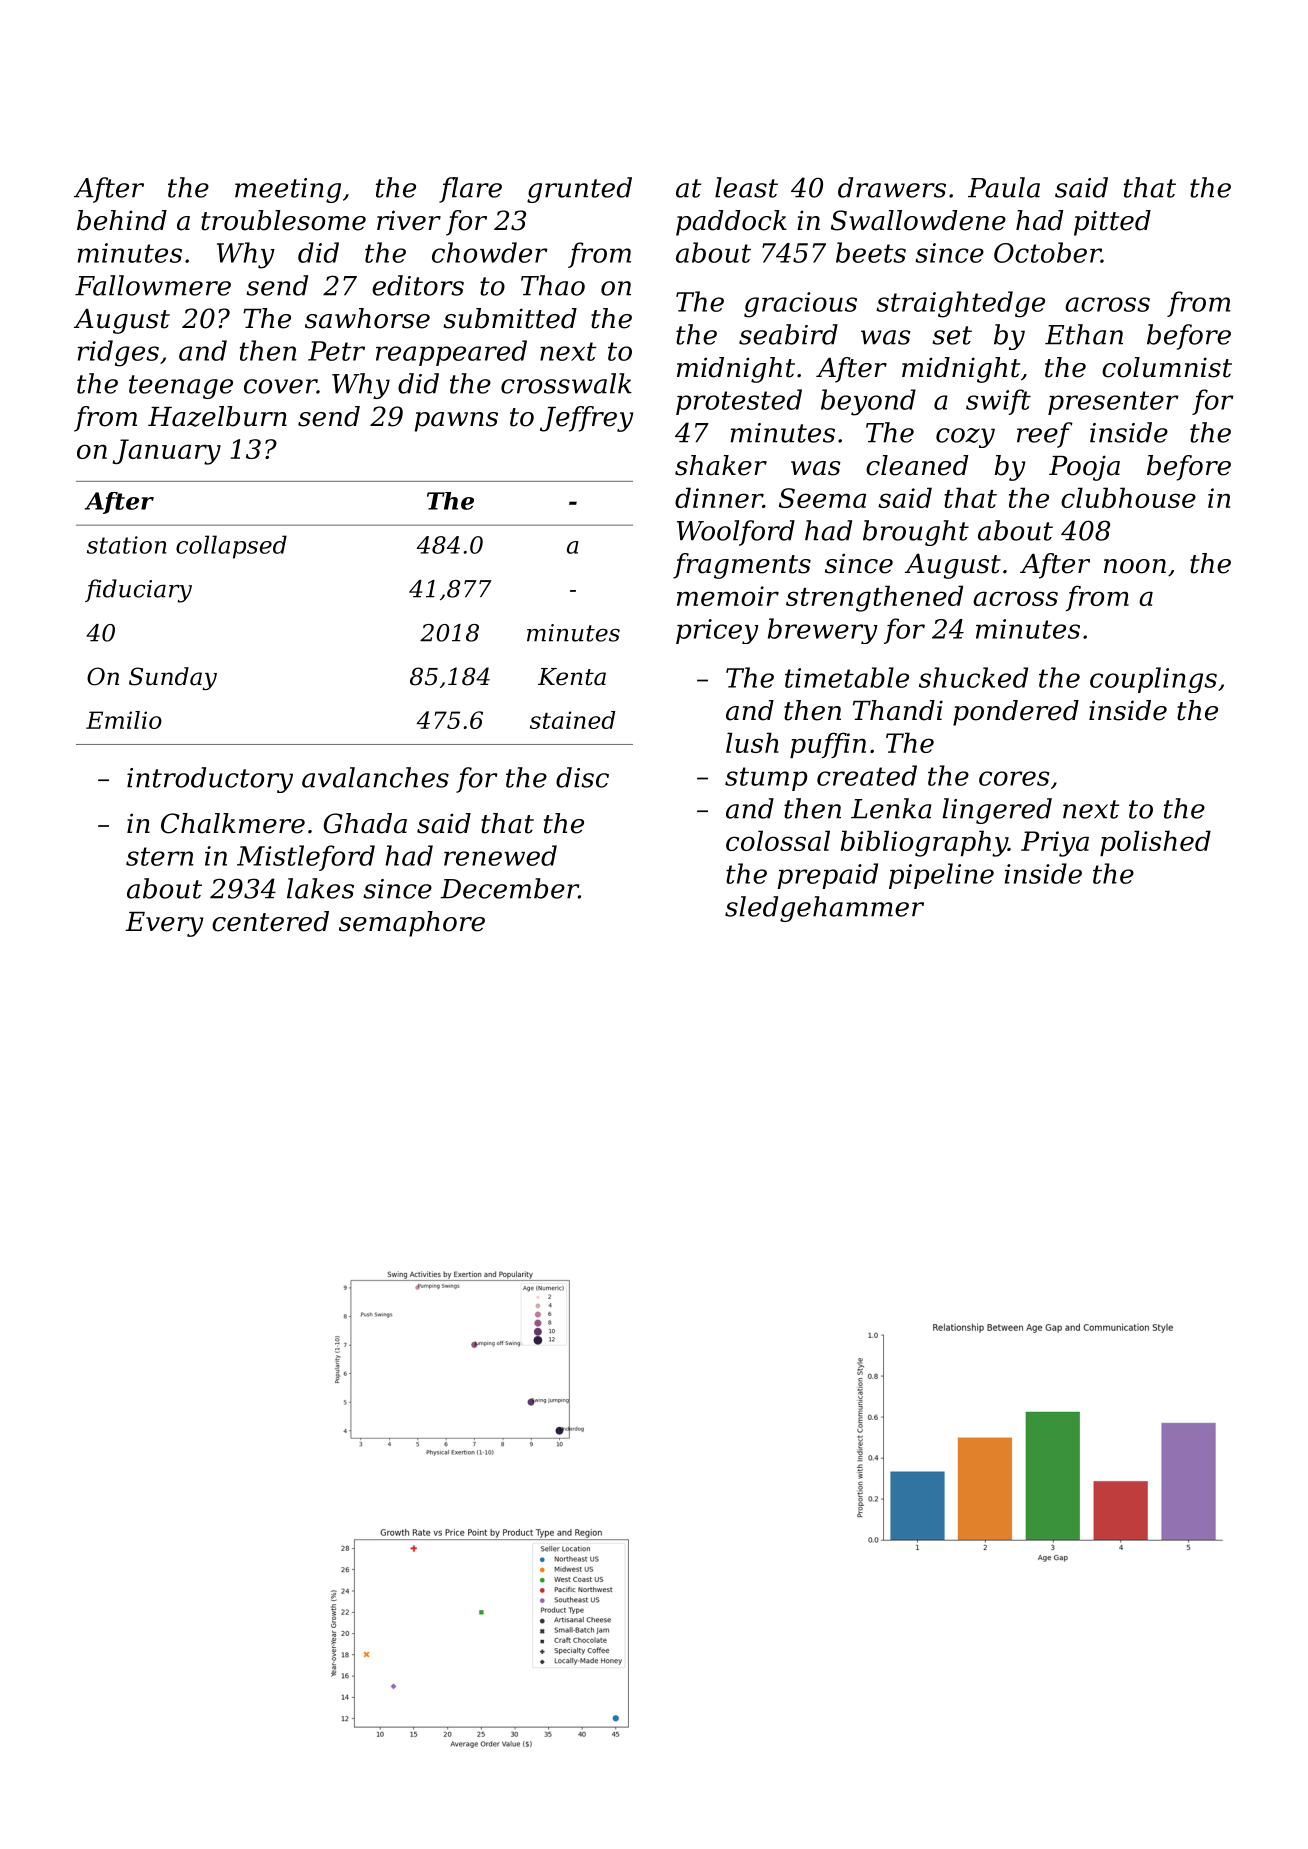 The height and width of the screenshot is (1849, 1308). Describe the element at coordinates (824, 909) in the screenshot. I see `sledgehammer` at that location.
